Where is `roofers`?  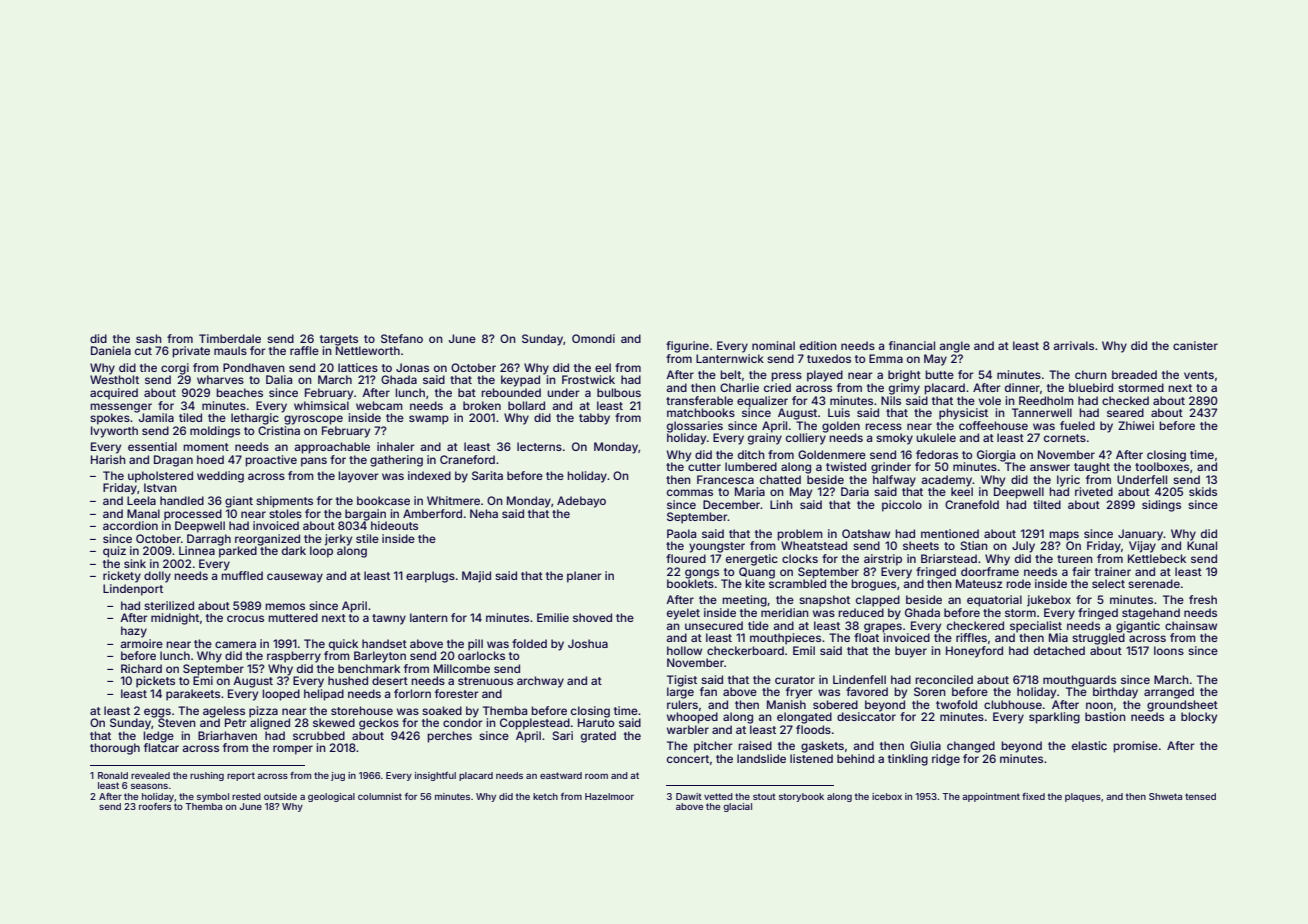 roofers is located at coordinates (155, 806).
